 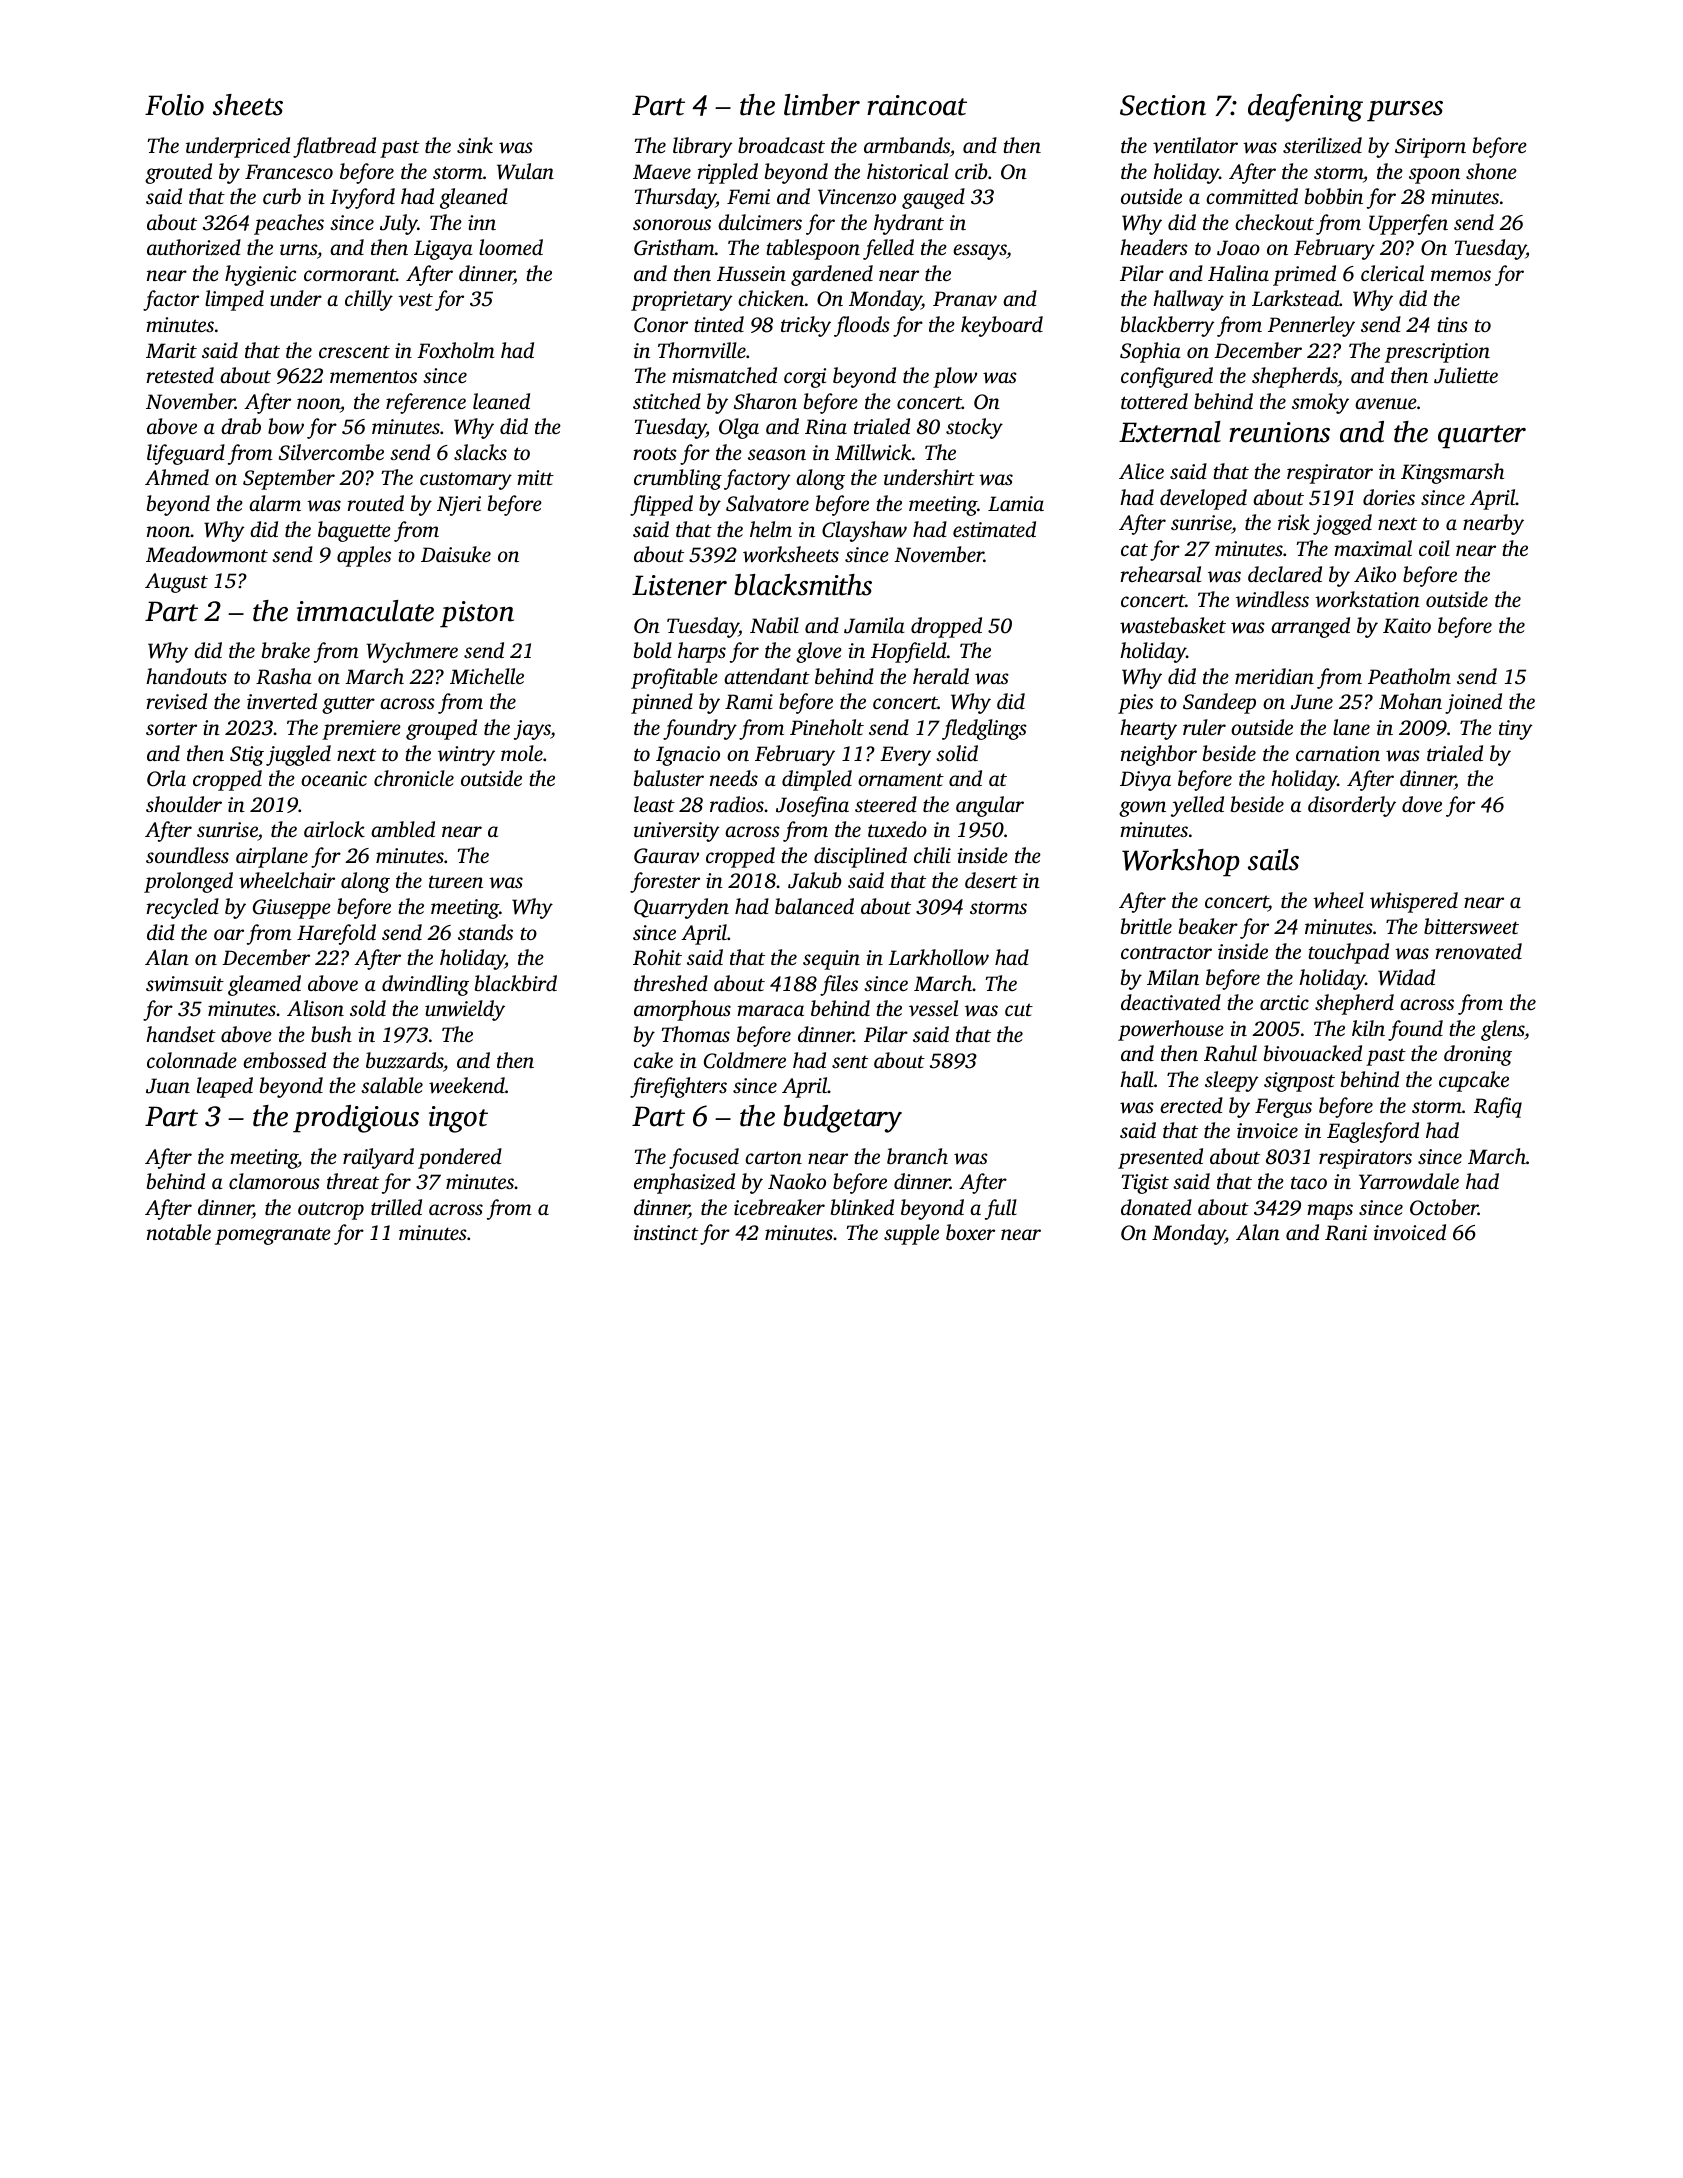 What do you see at coordinates (1461, 275) in the screenshot?
I see `memos` at bounding box center [1461, 275].
